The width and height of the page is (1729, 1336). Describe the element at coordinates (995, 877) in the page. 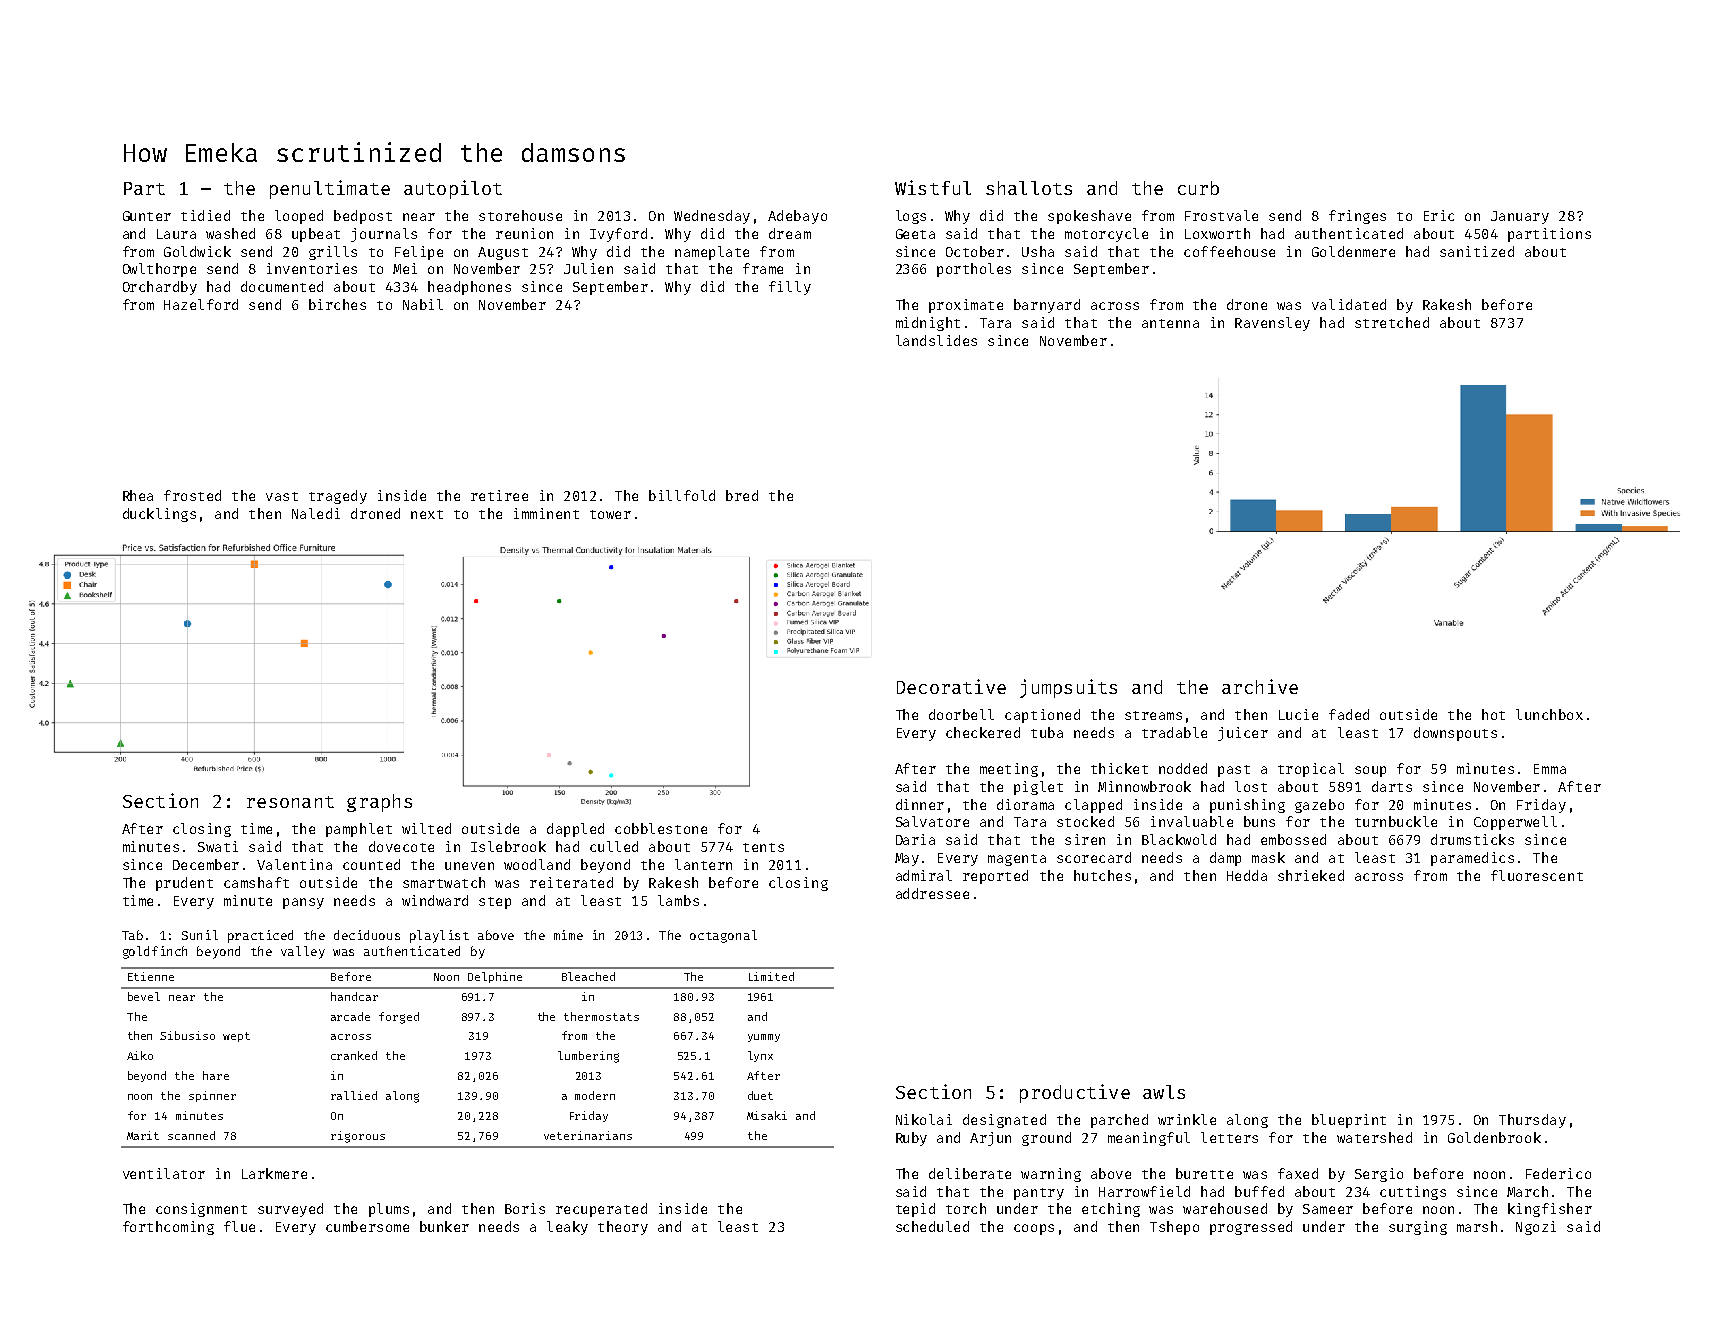

I see `reported` at that location.
